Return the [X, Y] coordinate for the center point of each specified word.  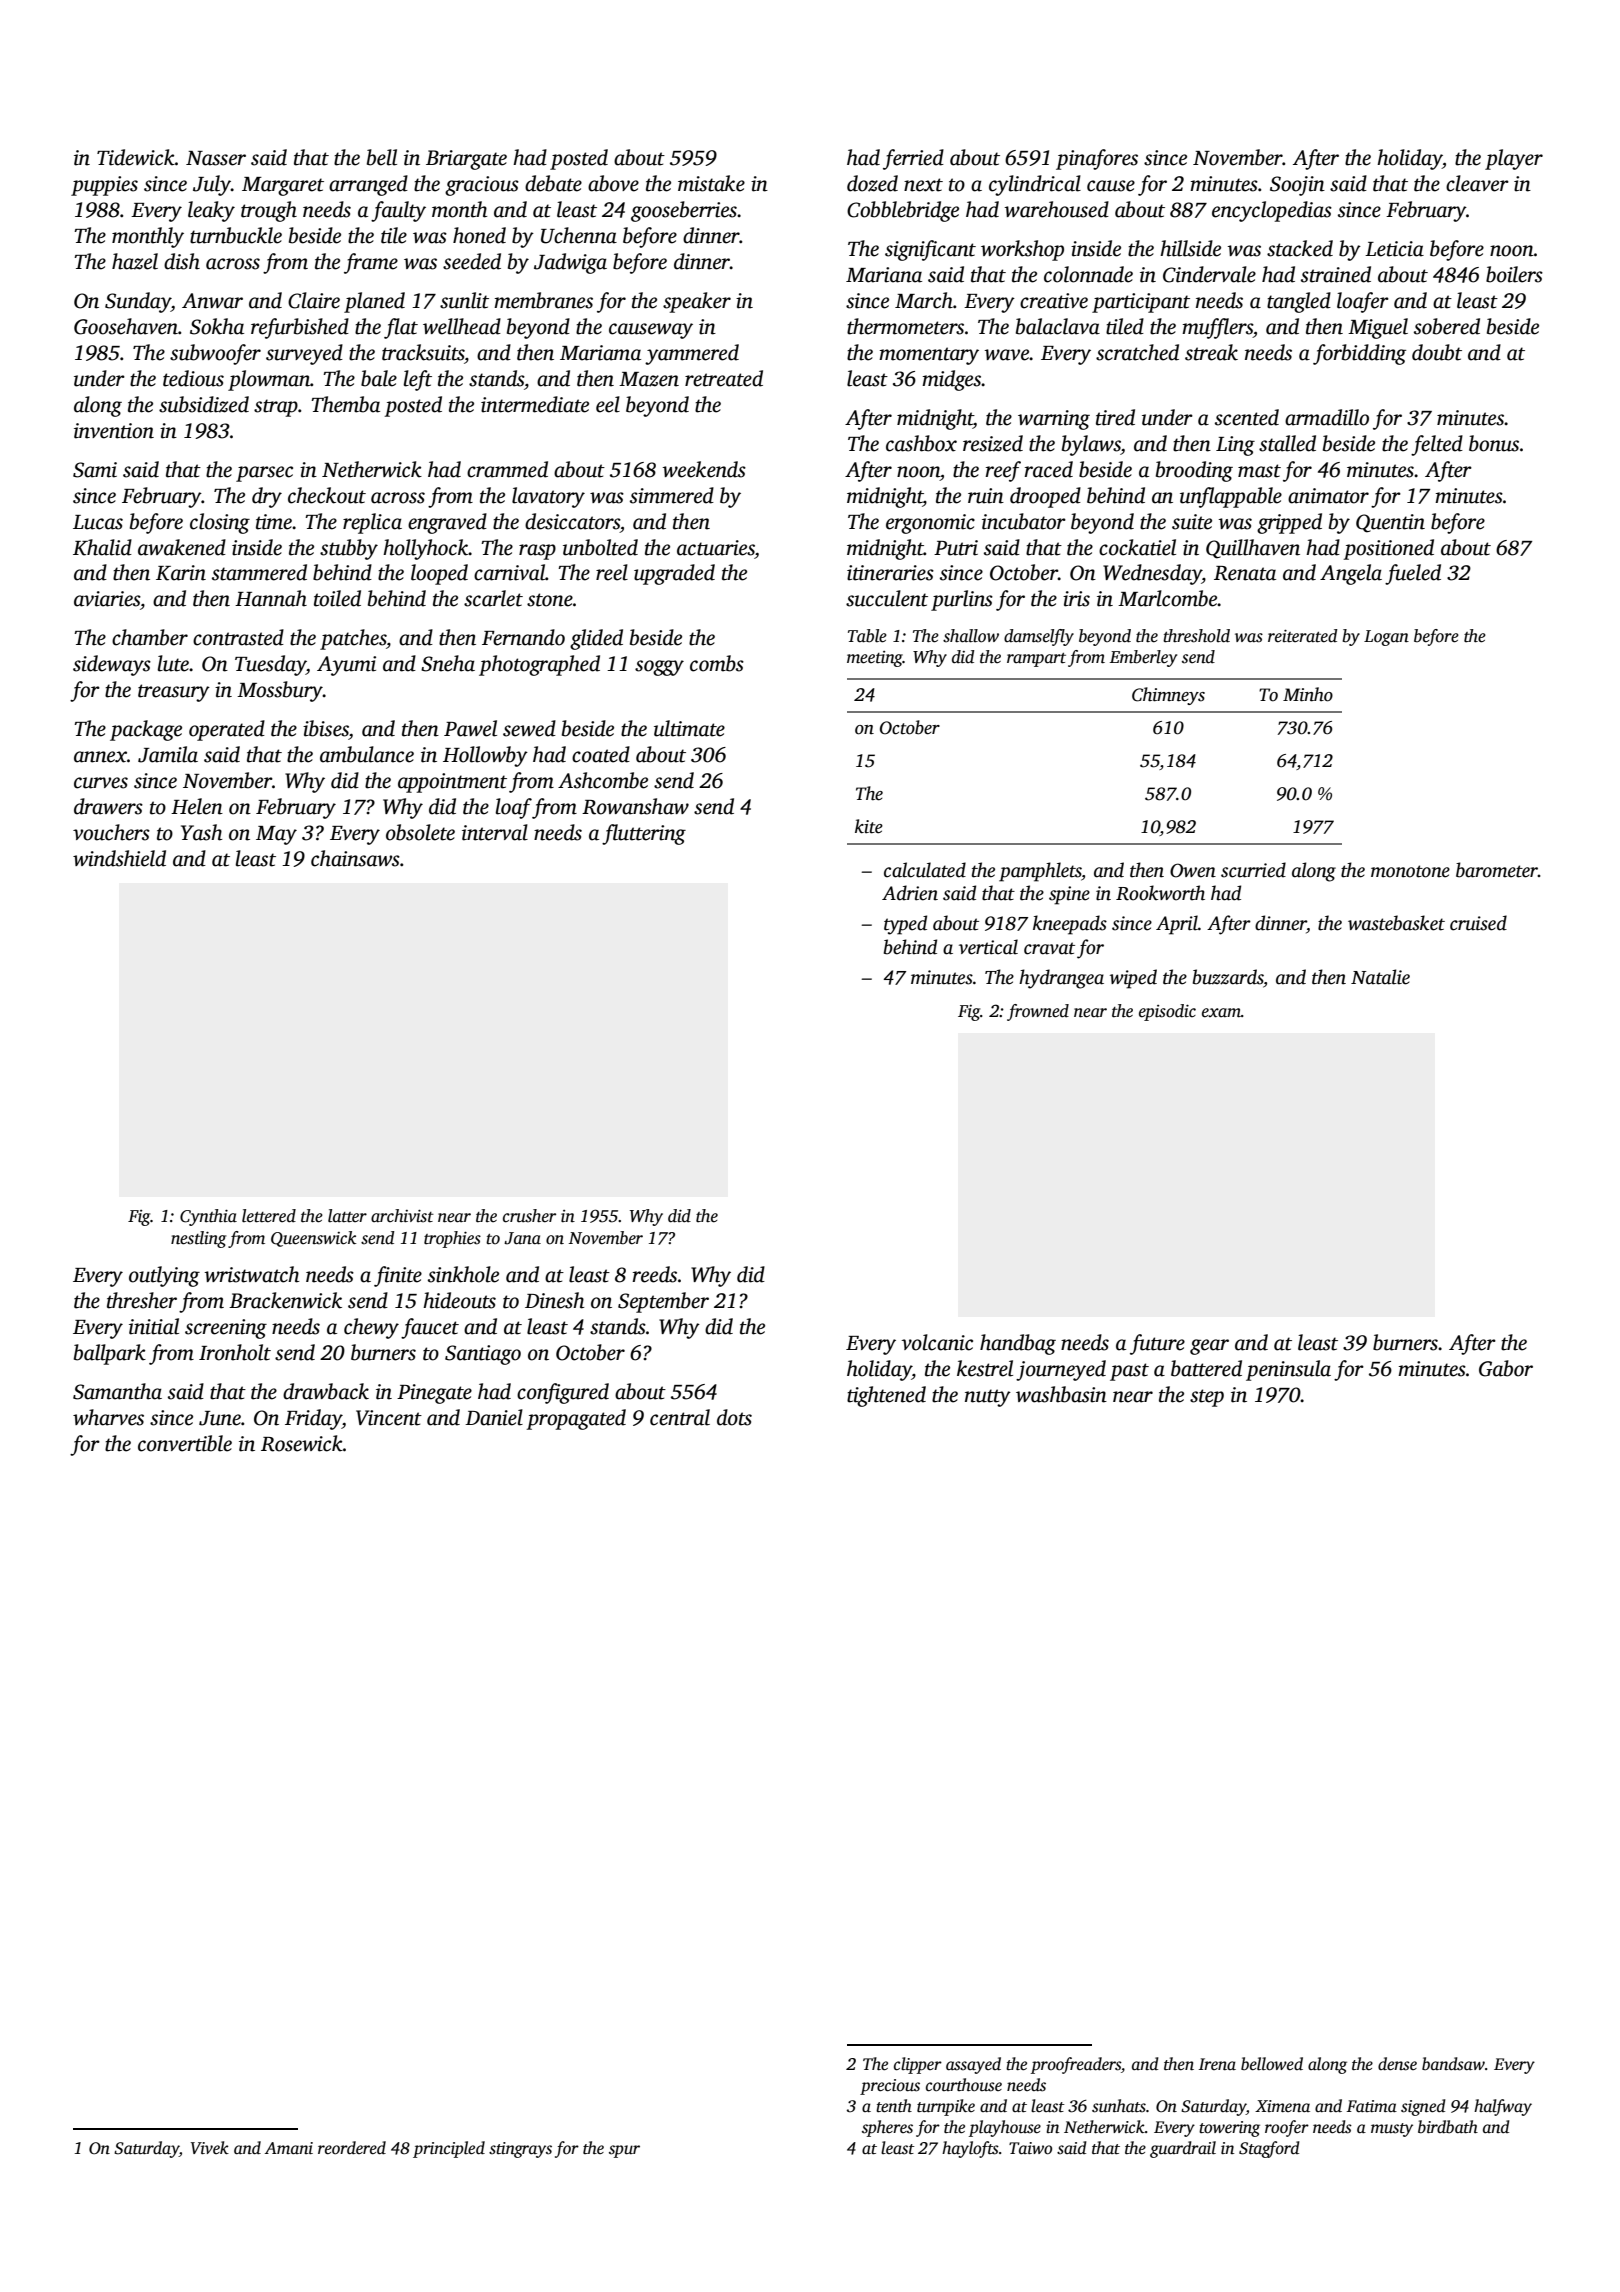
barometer [1497, 870]
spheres [887, 2128]
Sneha [448, 663]
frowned [1038, 1012]
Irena [1217, 2064]
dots [734, 1417]
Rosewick [302, 1443]
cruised [1478, 923]
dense [1397, 2064]
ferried [913, 159]
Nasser [216, 158]
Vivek [210, 2147]
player [1514, 159]
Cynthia [208, 1217]
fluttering [644, 834]
